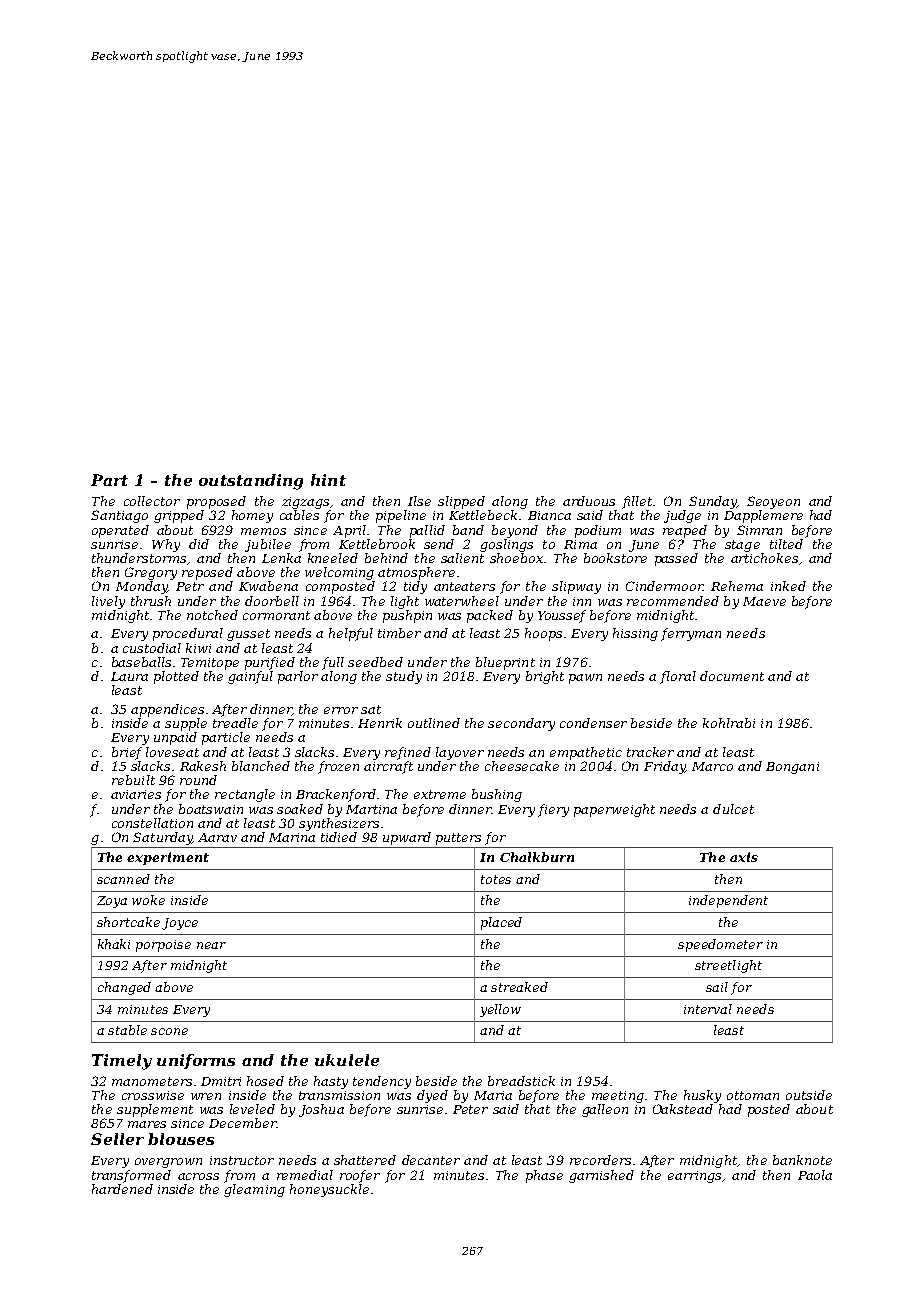  What do you see at coordinates (371, 809) in the page?
I see `Martina` at bounding box center [371, 809].
